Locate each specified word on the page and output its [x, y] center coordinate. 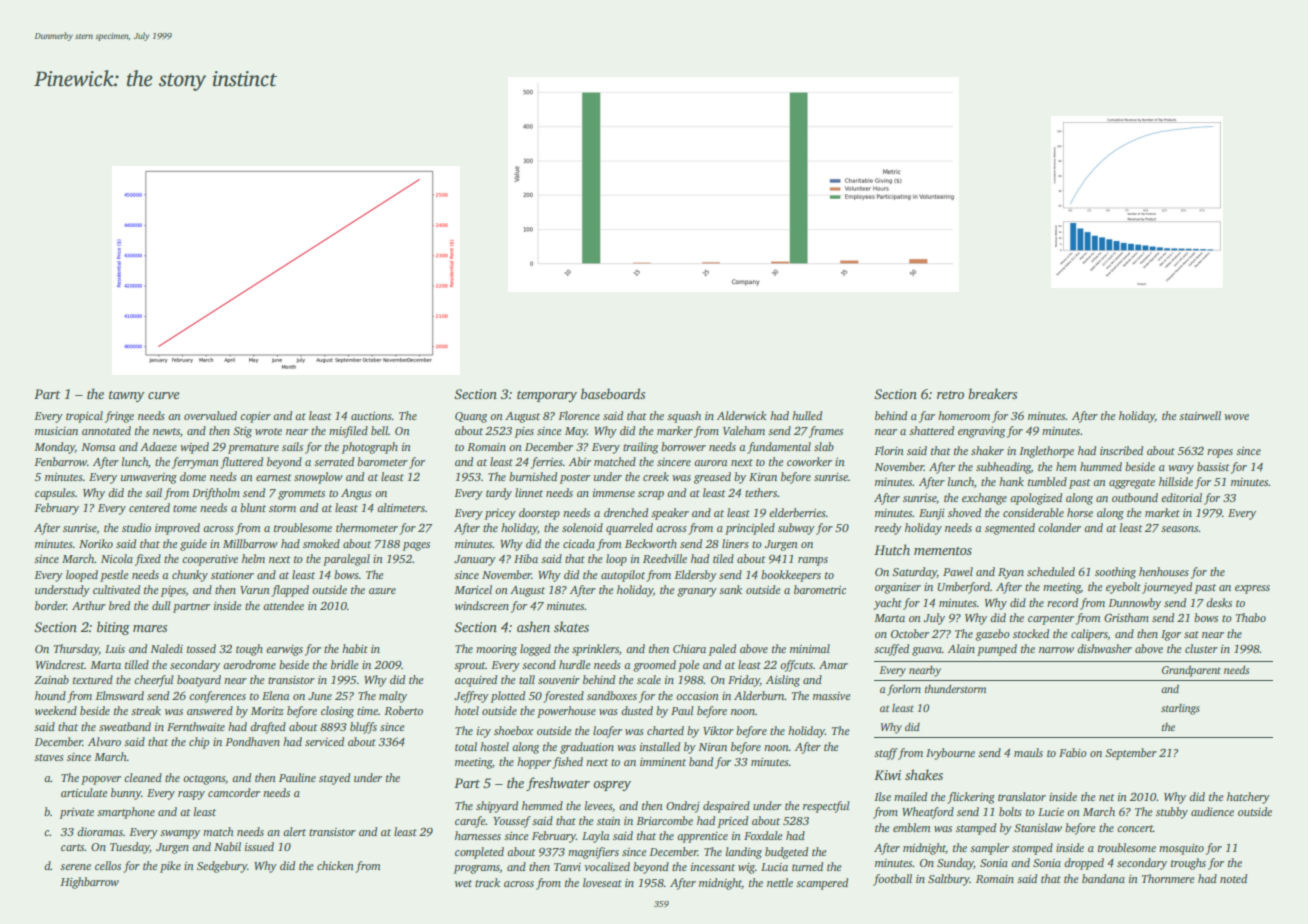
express [1252, 589]
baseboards [613, 393]
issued [259, 846]
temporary [547, 396]
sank [730, 589]
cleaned [143, 777]
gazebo [992, 635]
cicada [579, 543]
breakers [992, 393]
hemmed [542, 805]
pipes [173, 591]
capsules [55, 494]
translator [1022, 796]
